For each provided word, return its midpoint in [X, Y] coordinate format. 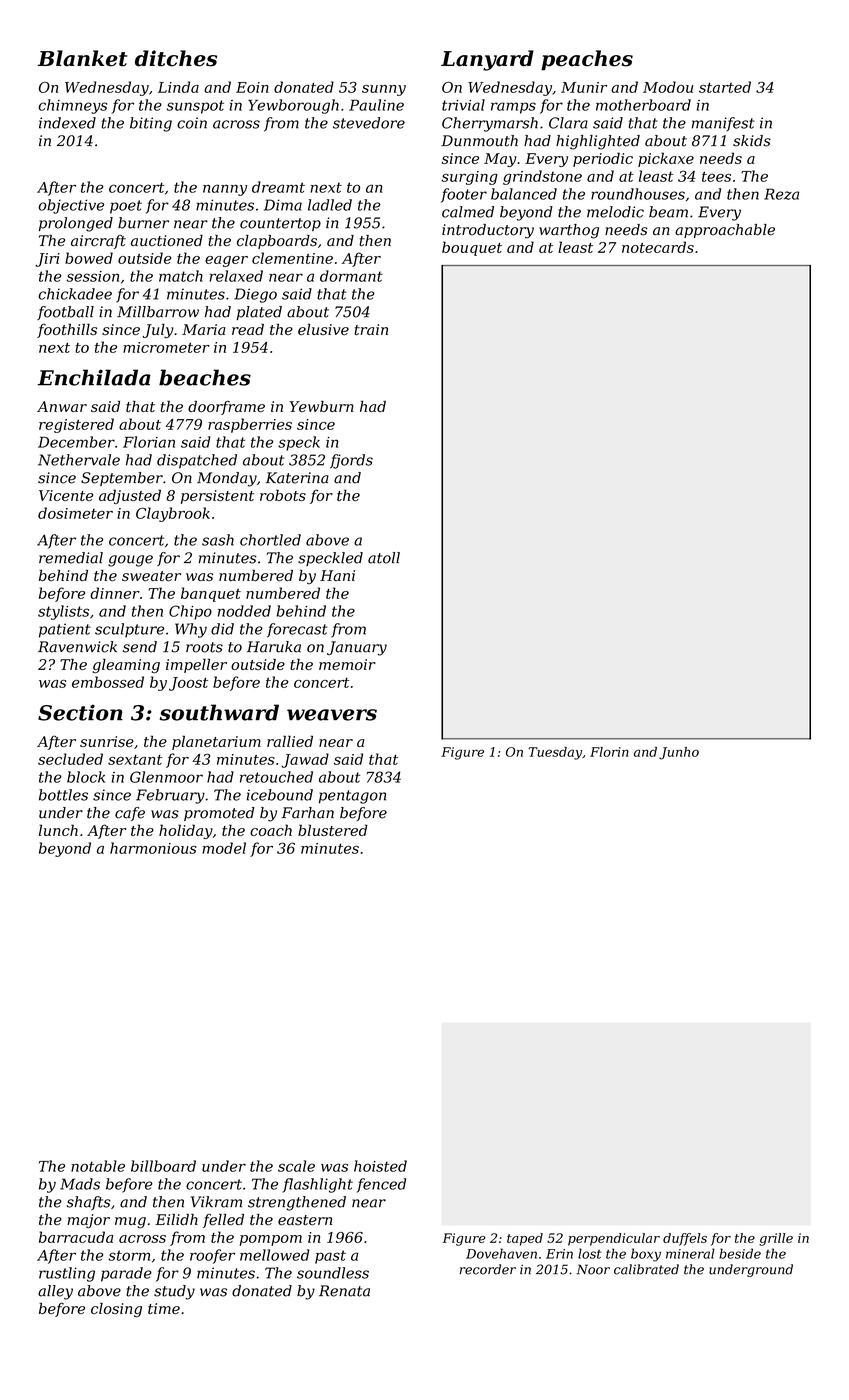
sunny [384, 90]
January [357, 648]
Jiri [47, 260]
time [164, 1308]
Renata [344, 1291]
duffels [685, 1239]
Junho [679, 753]
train [371, 329]
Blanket [82, 58]
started [725, 87]
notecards [658, 247]
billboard [163, 1166]
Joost [188, 684]
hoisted [380, 1166]
